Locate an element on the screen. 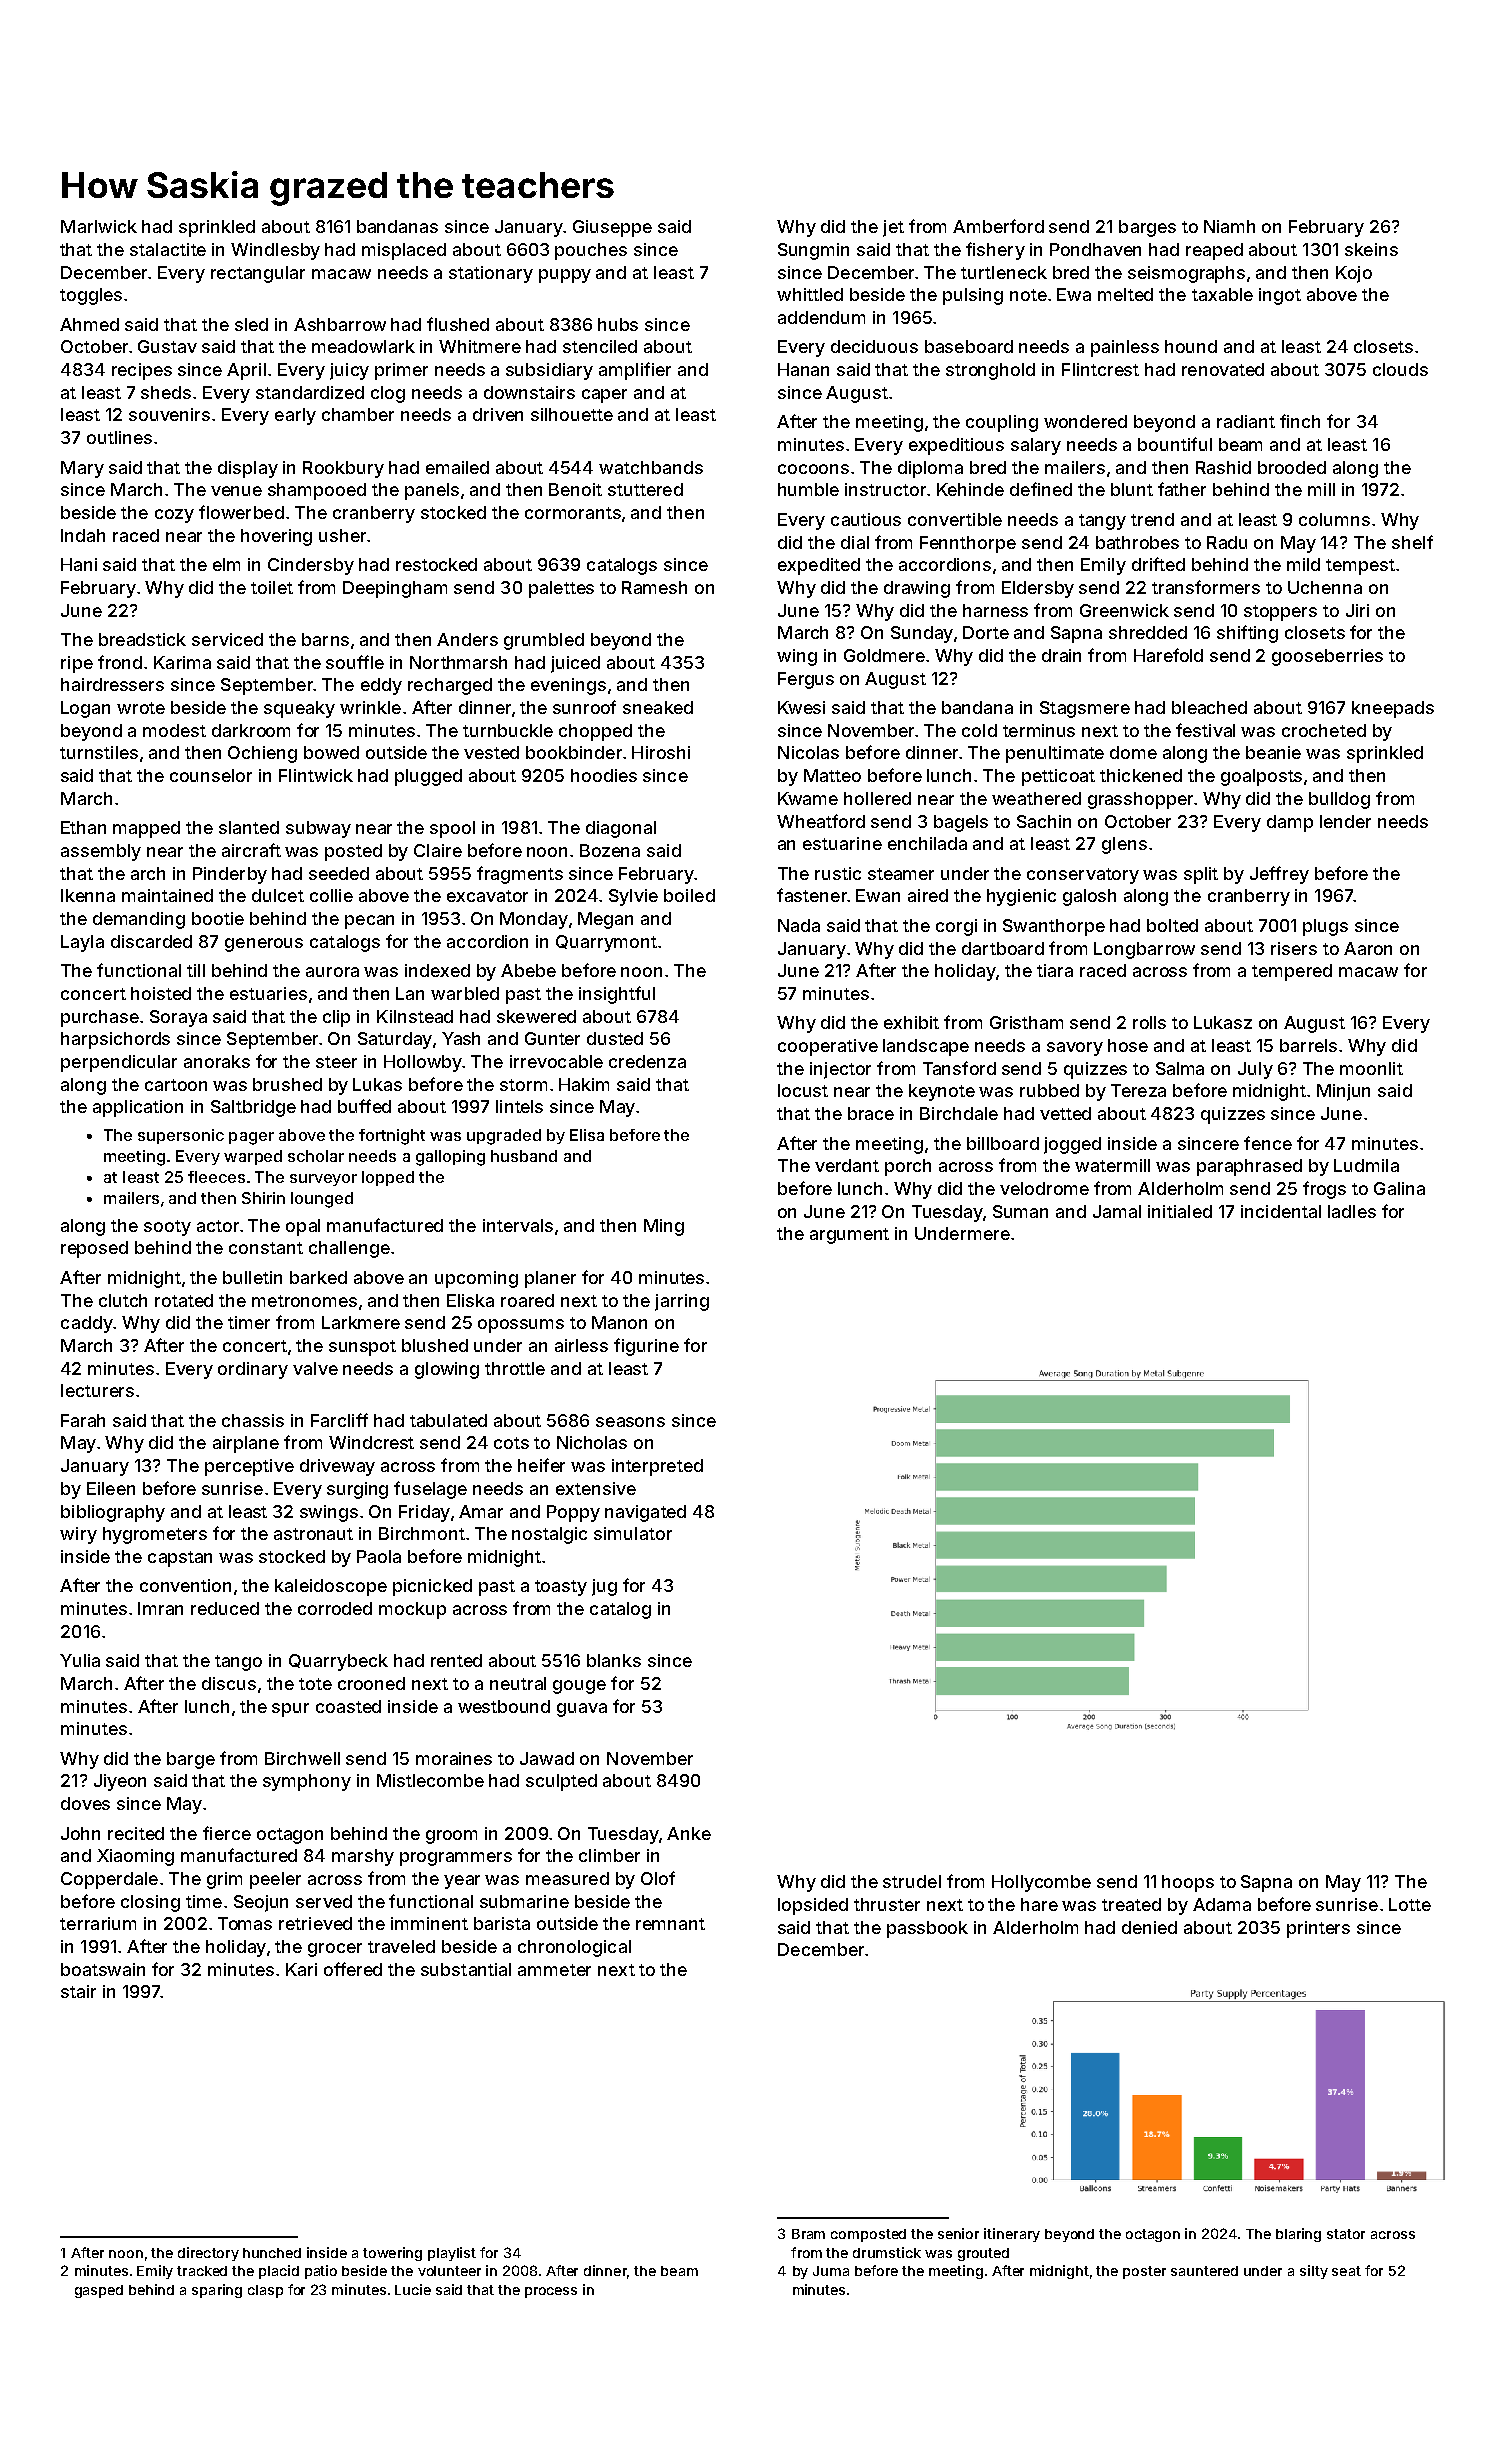 The image size is (1496, 2464). misplaced is located at coordinates (404, 251).
